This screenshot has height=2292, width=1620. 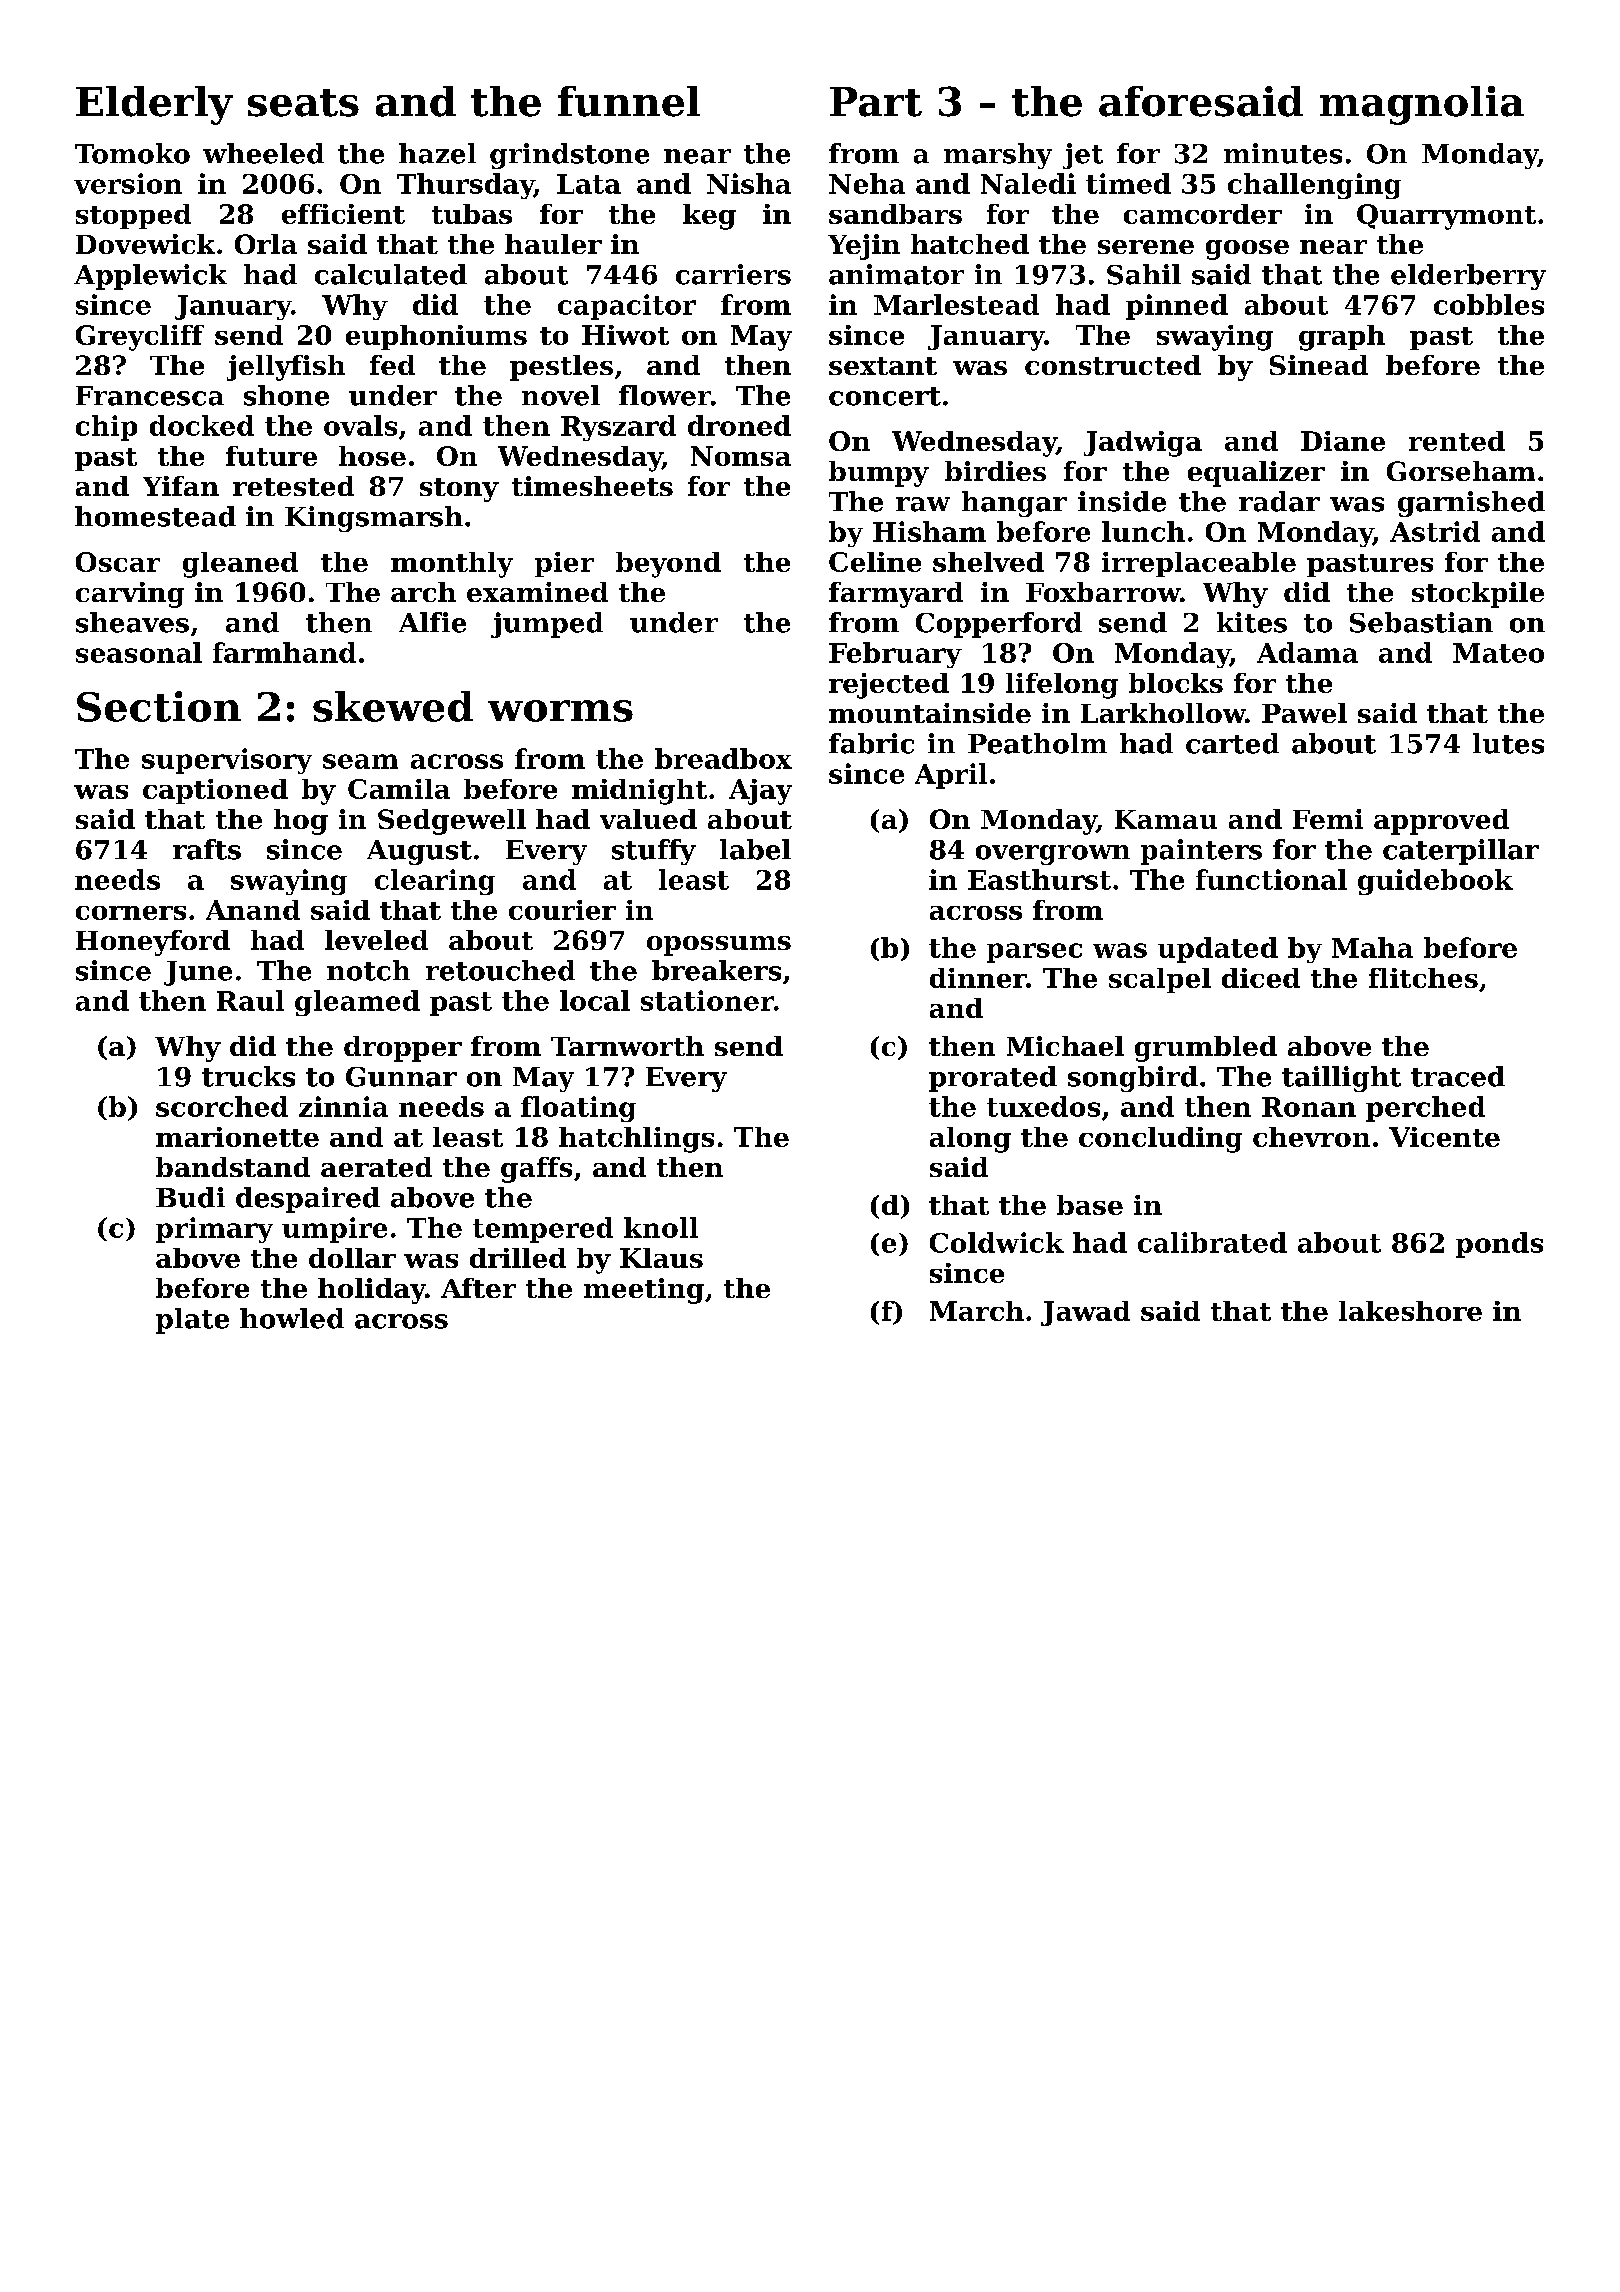 What do you see at coordinates (253, 910) in the screenshot?
I see `Anand` at bounding box center [253, 910].
